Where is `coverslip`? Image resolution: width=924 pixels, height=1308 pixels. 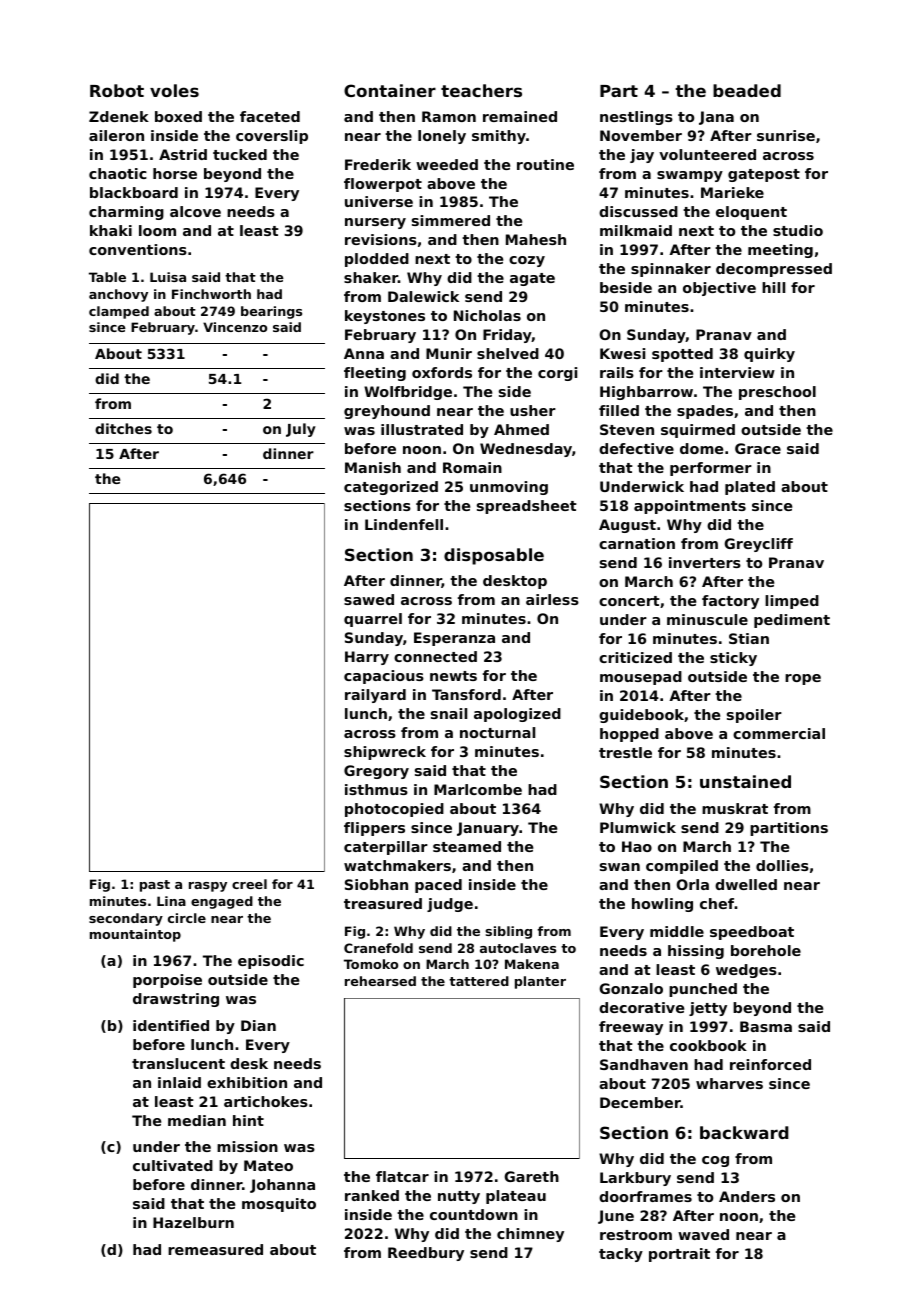 coverslip is located at coordinates (272, 137).
